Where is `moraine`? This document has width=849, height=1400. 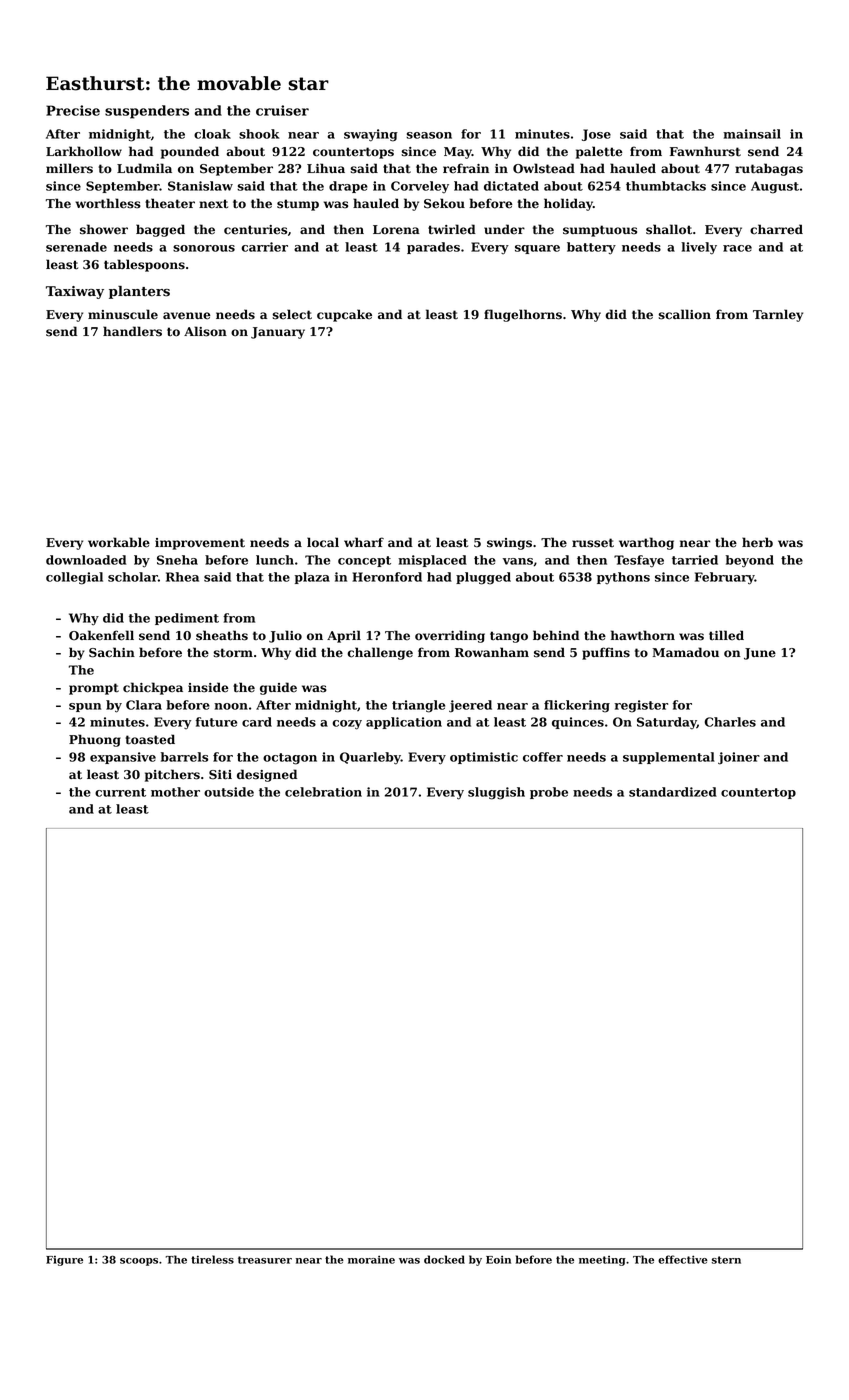
moraine is located at coordinates (371, 1259).
